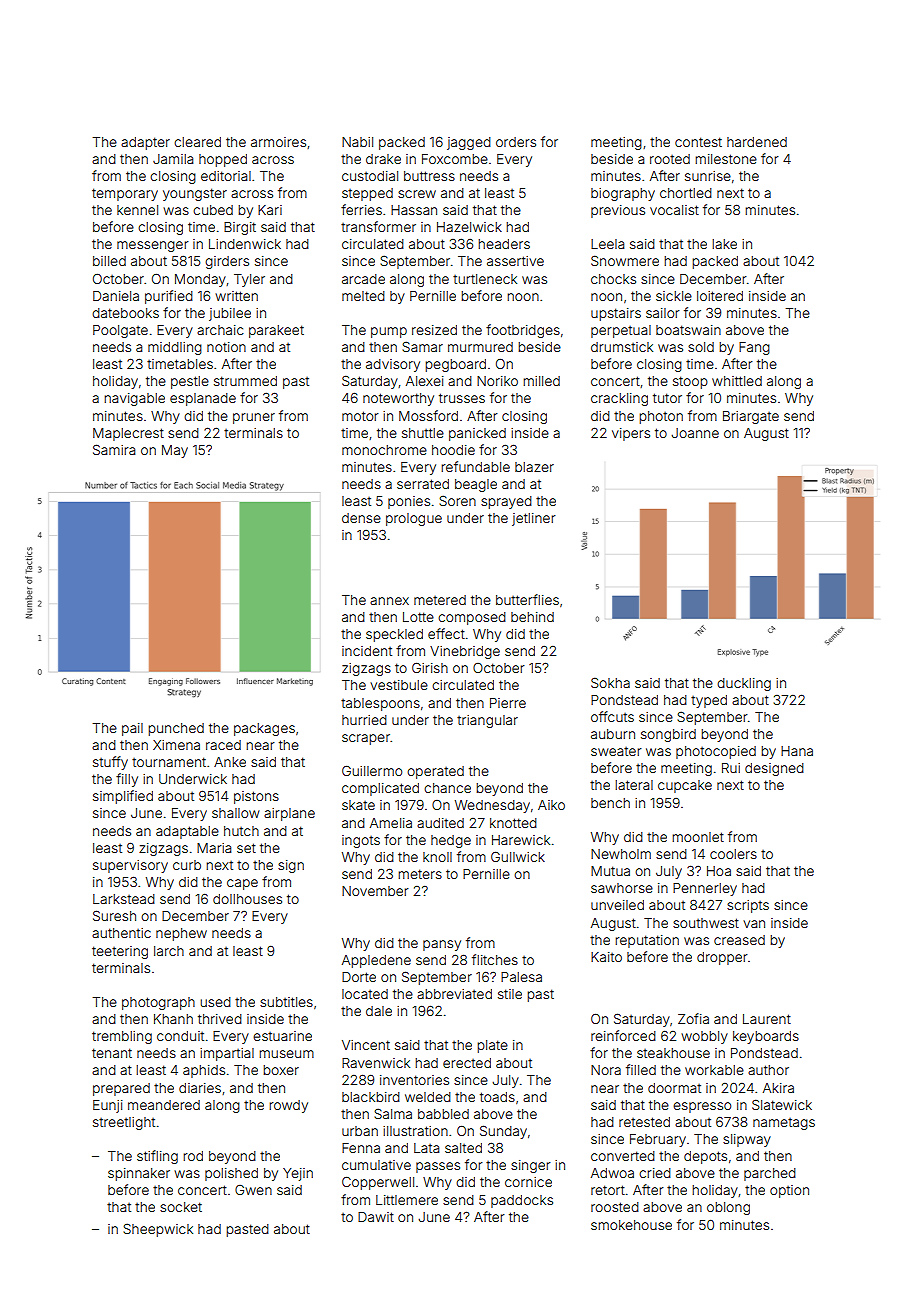 This image has height=1316, width=908. What do you see at coordinates (789, 1191) in the image?
I see `option` at bounding box center [789, 1191].
